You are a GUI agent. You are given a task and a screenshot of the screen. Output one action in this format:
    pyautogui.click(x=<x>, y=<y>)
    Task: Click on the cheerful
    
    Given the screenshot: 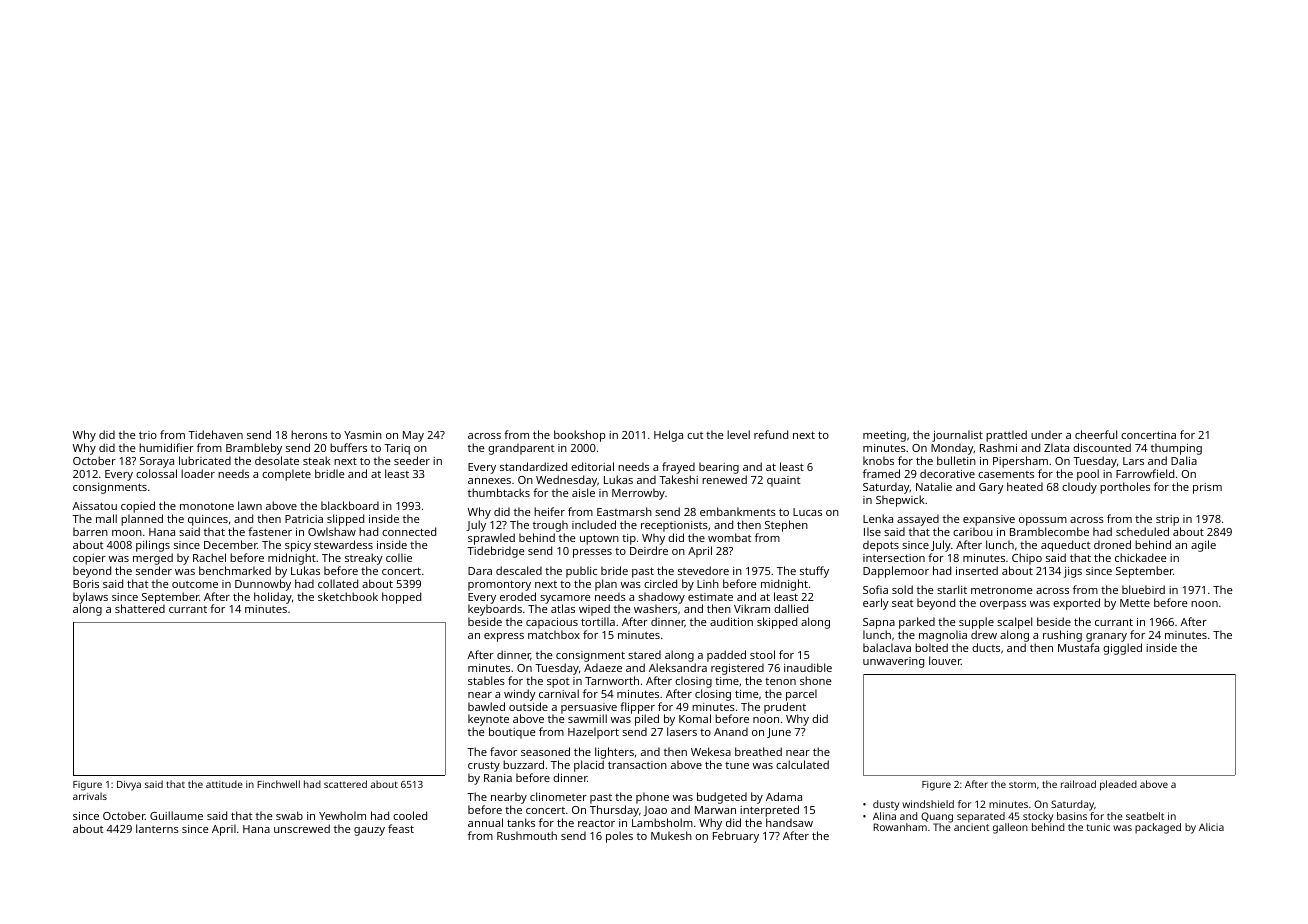 What is the action you would take?
    pyautogui.click(x=1096, y=434)
